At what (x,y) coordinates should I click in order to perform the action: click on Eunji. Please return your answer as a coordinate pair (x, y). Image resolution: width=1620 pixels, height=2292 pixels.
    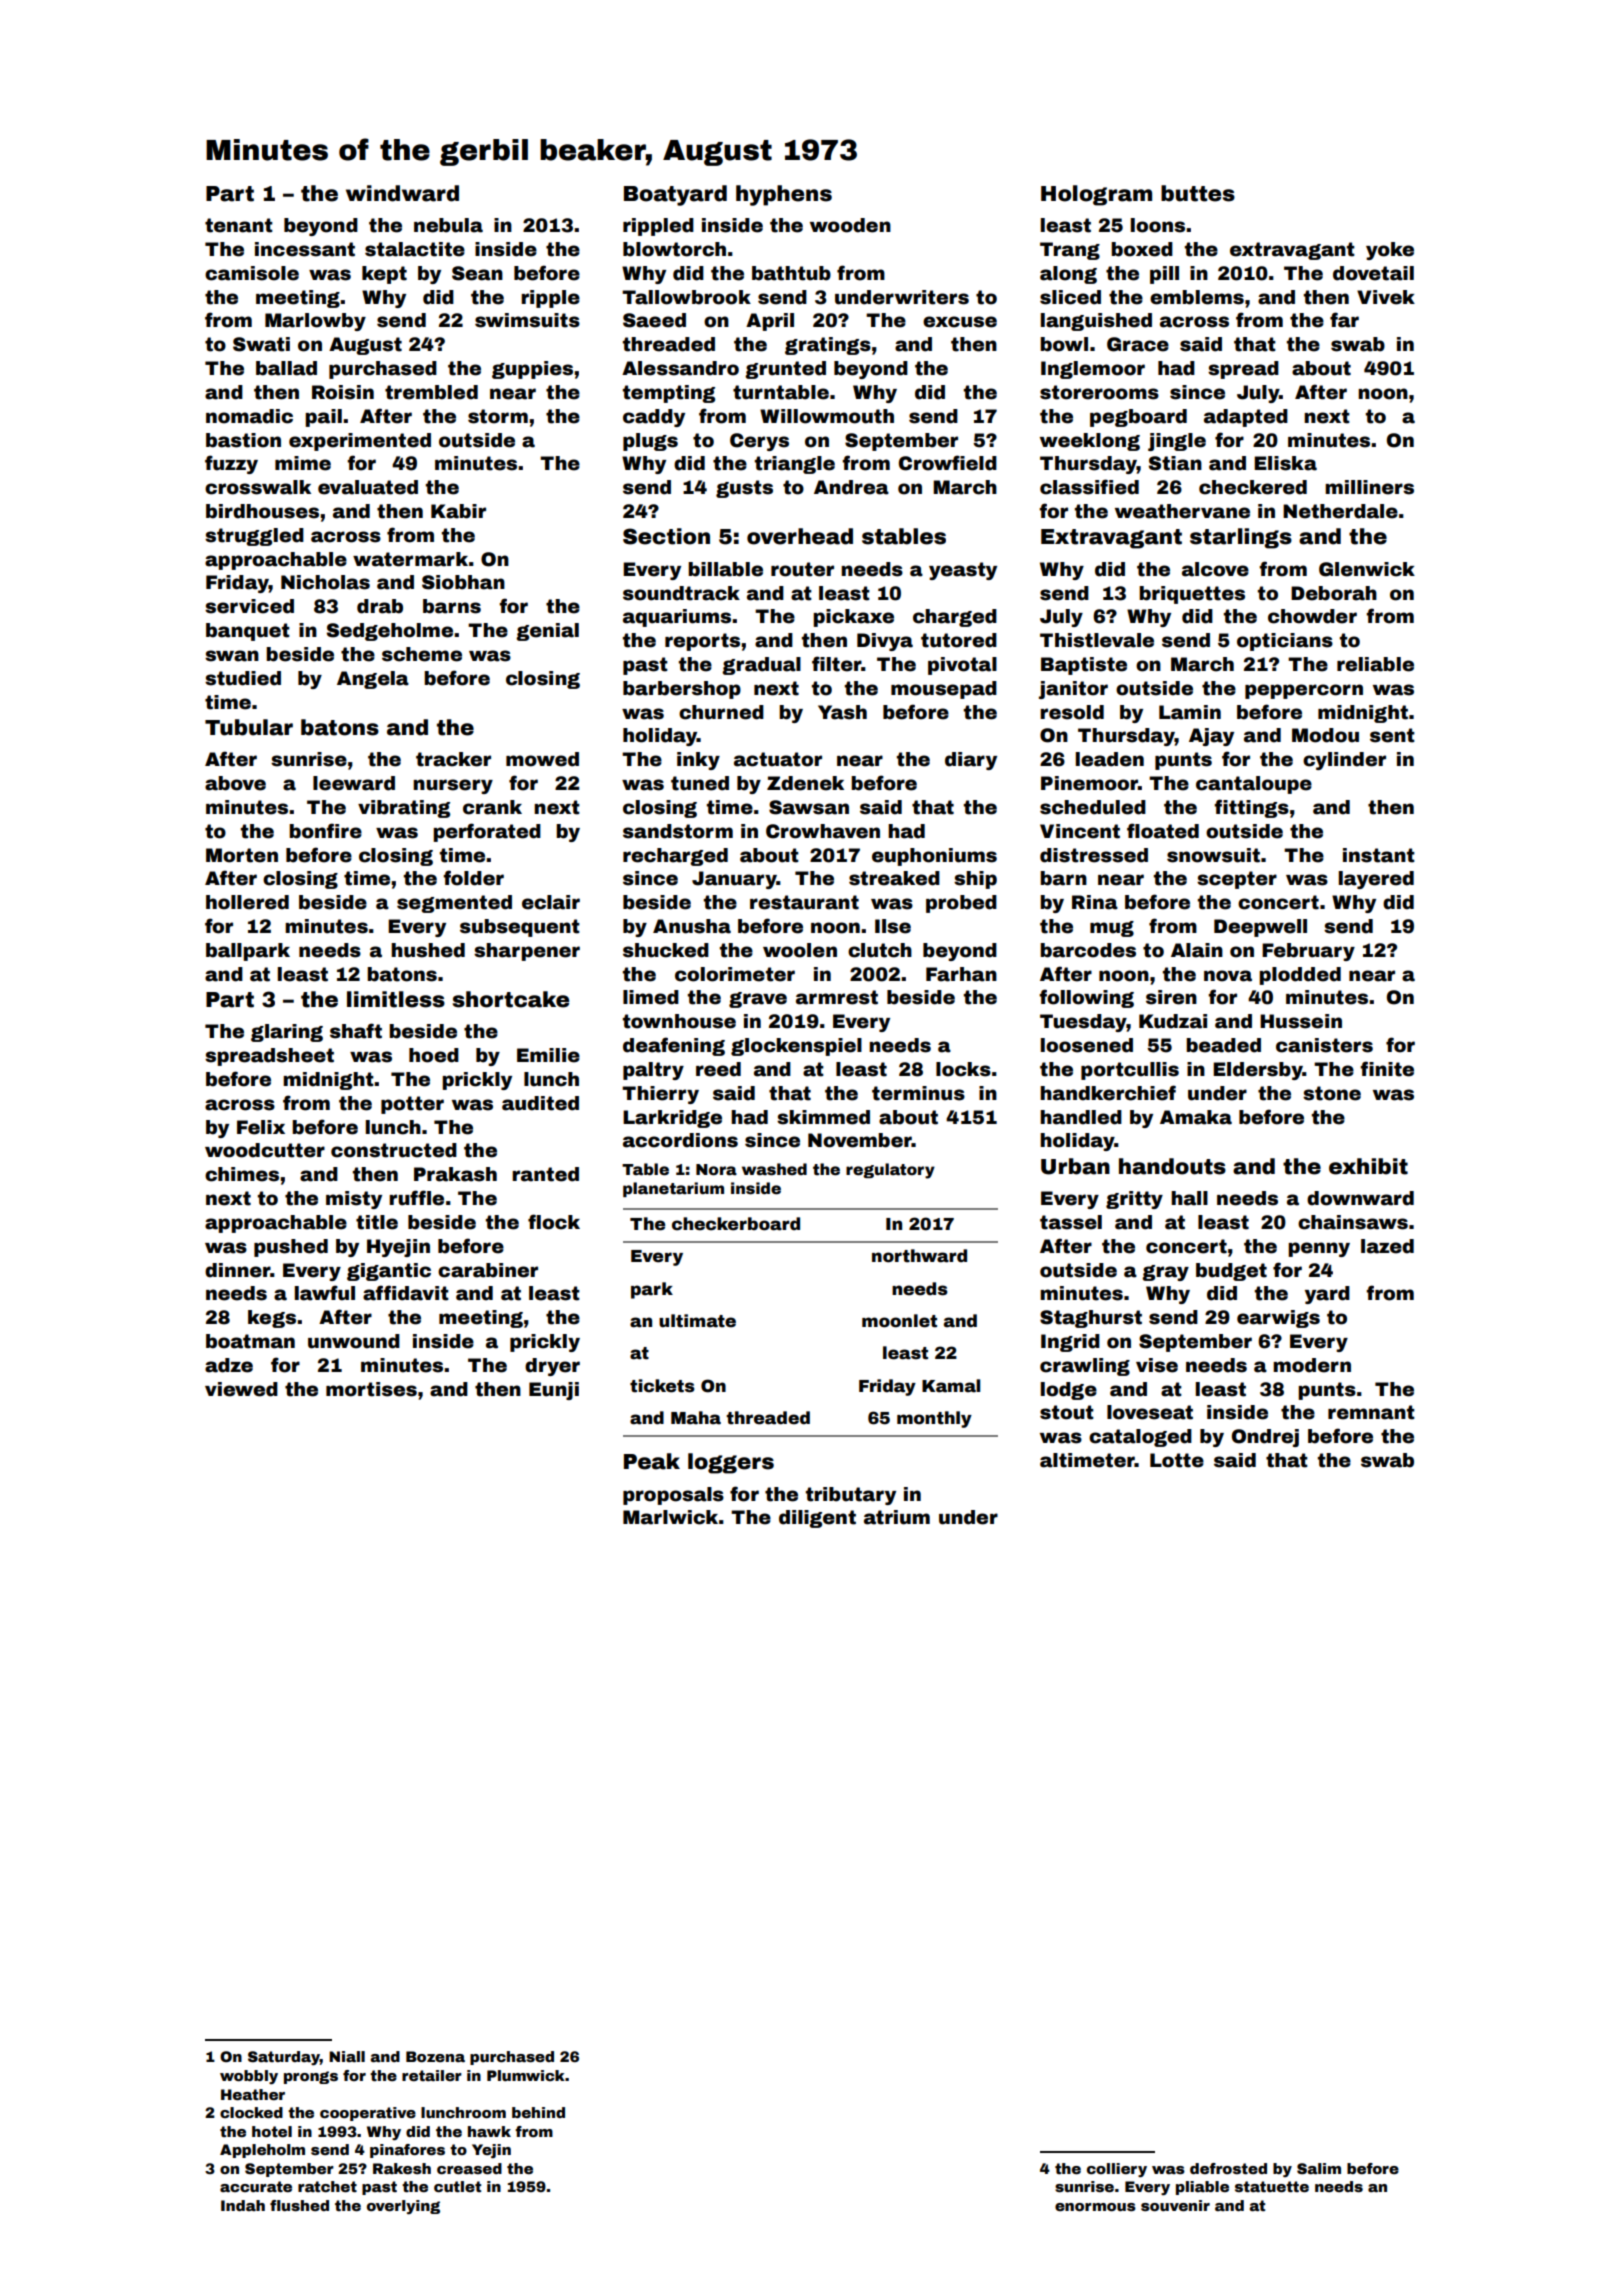
    Looking at the image, I should click on (554, 1391).
